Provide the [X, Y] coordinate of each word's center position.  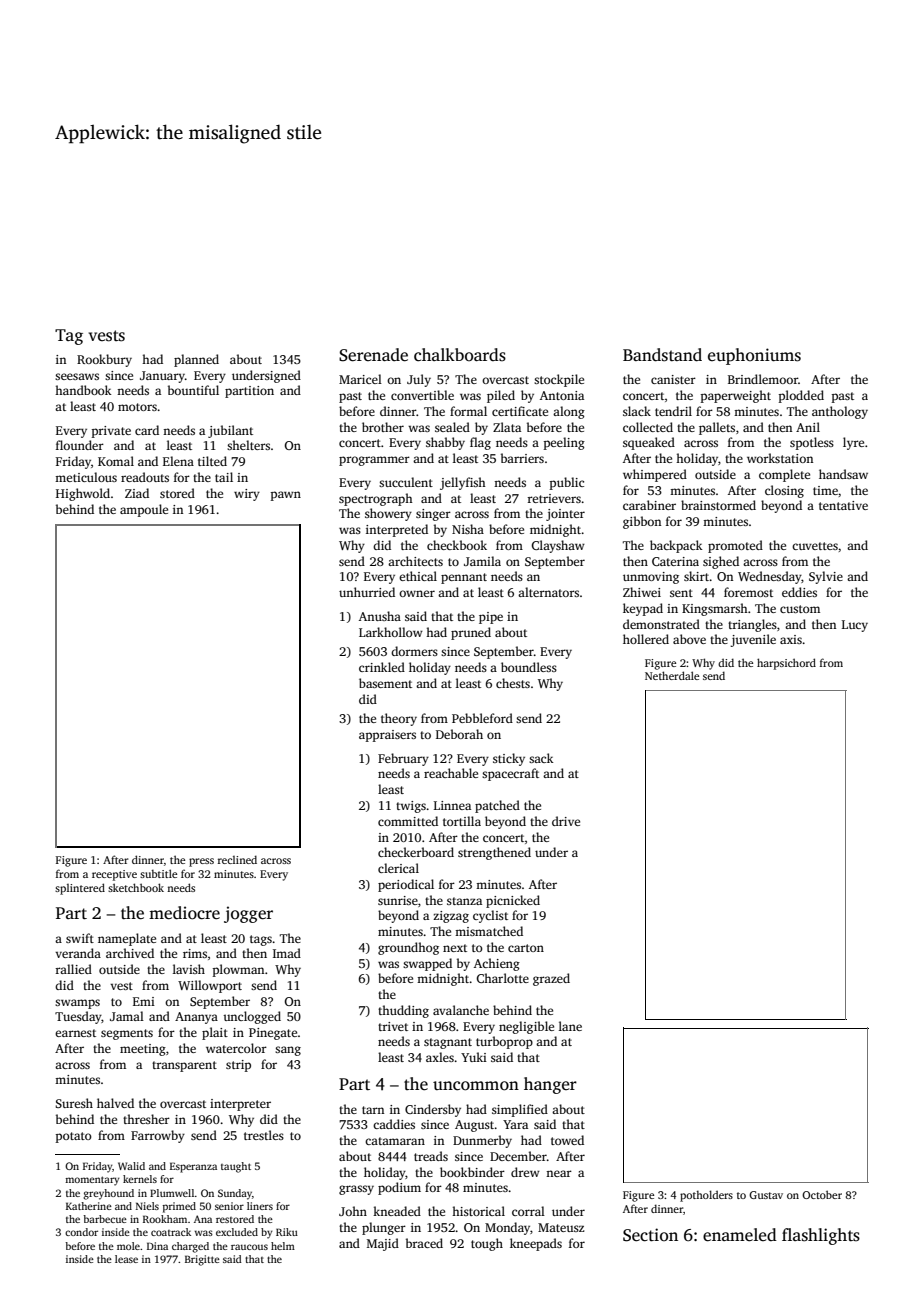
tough [487, 1244]
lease [126, 1259]
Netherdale [672, 675]
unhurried [367, 592]
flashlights [821, 1236]
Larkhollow [391, 632]
